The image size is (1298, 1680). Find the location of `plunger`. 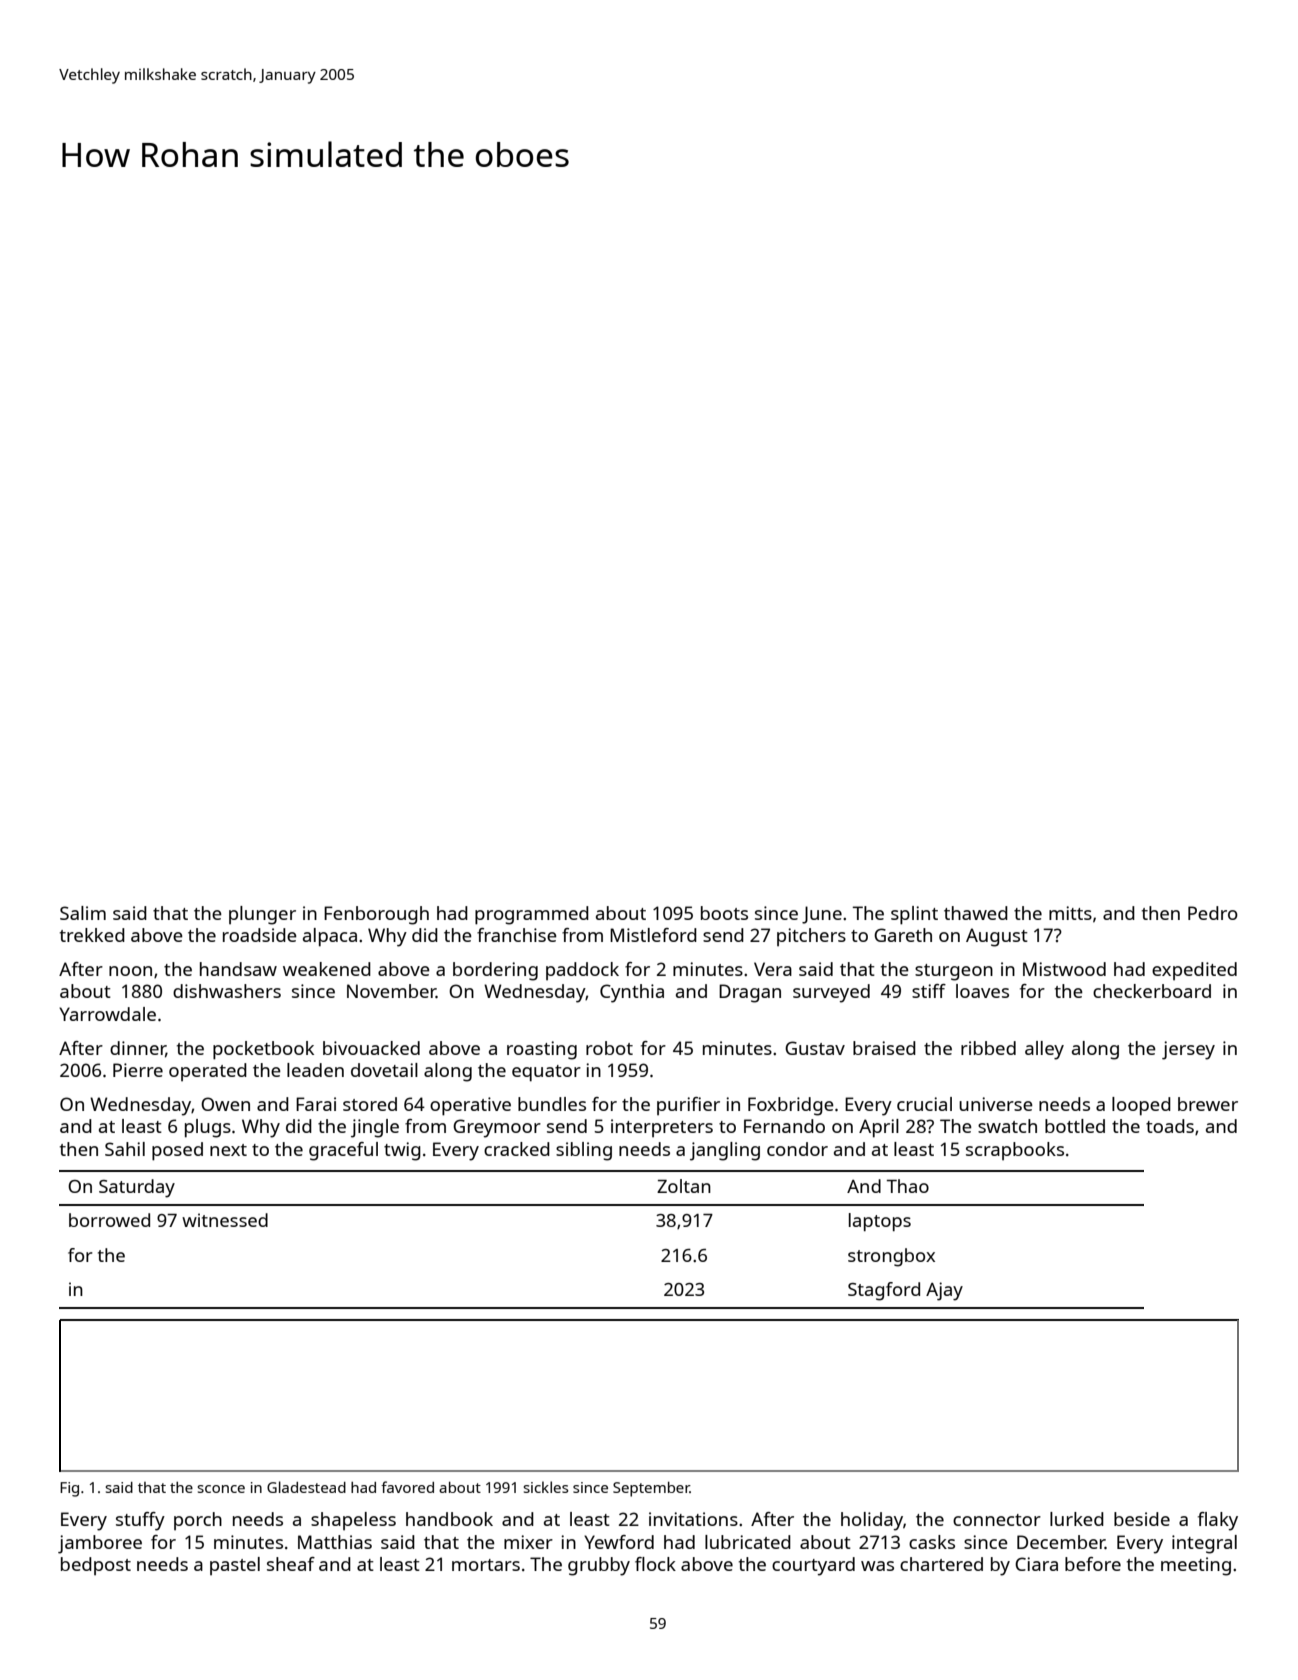

plunger is located at coordinates (262, 915).
